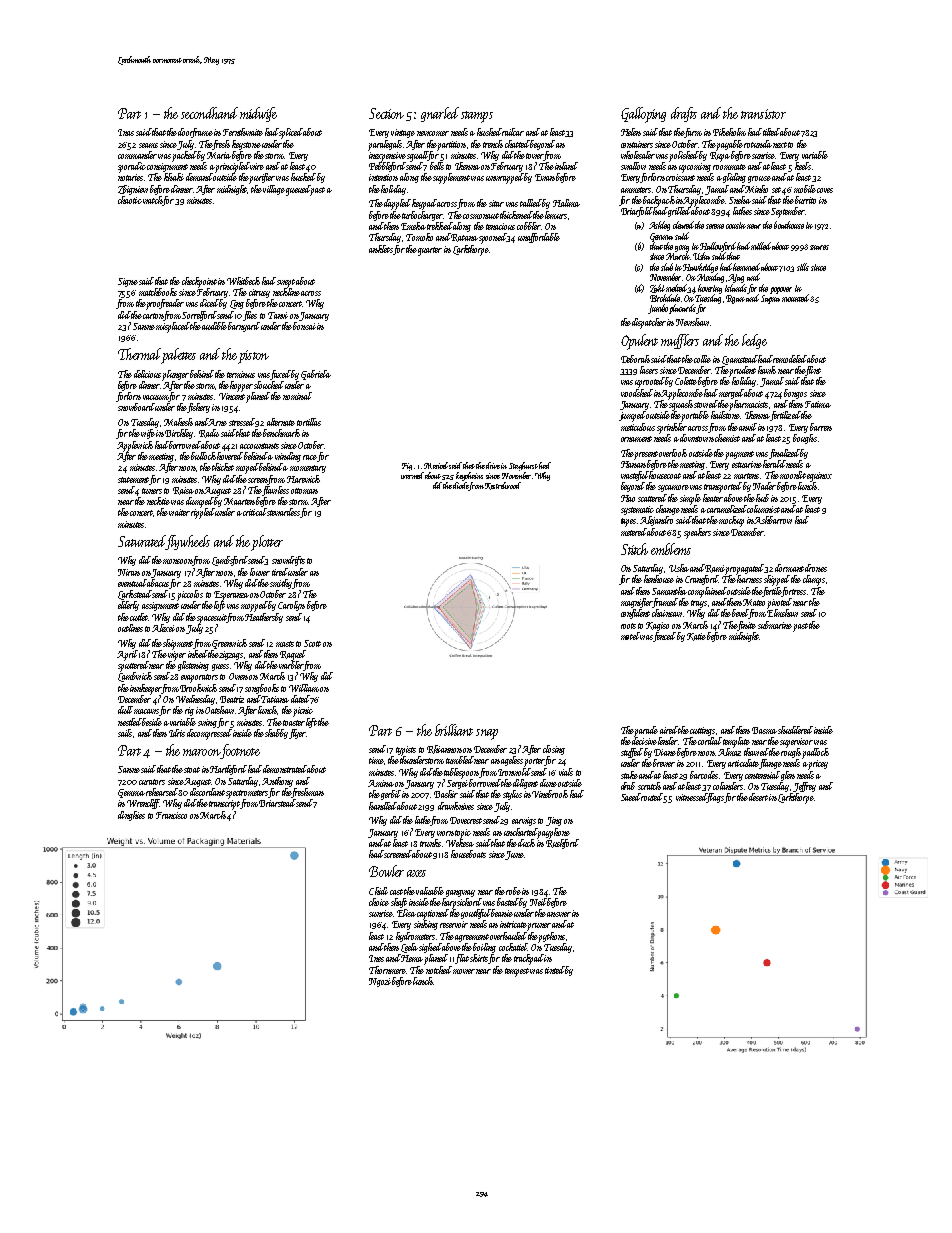 The image size is (952, 1233). What do you see at coordinates (383, 177) in the screenshot?
I see `intention` at bounding box center [383, 177].
